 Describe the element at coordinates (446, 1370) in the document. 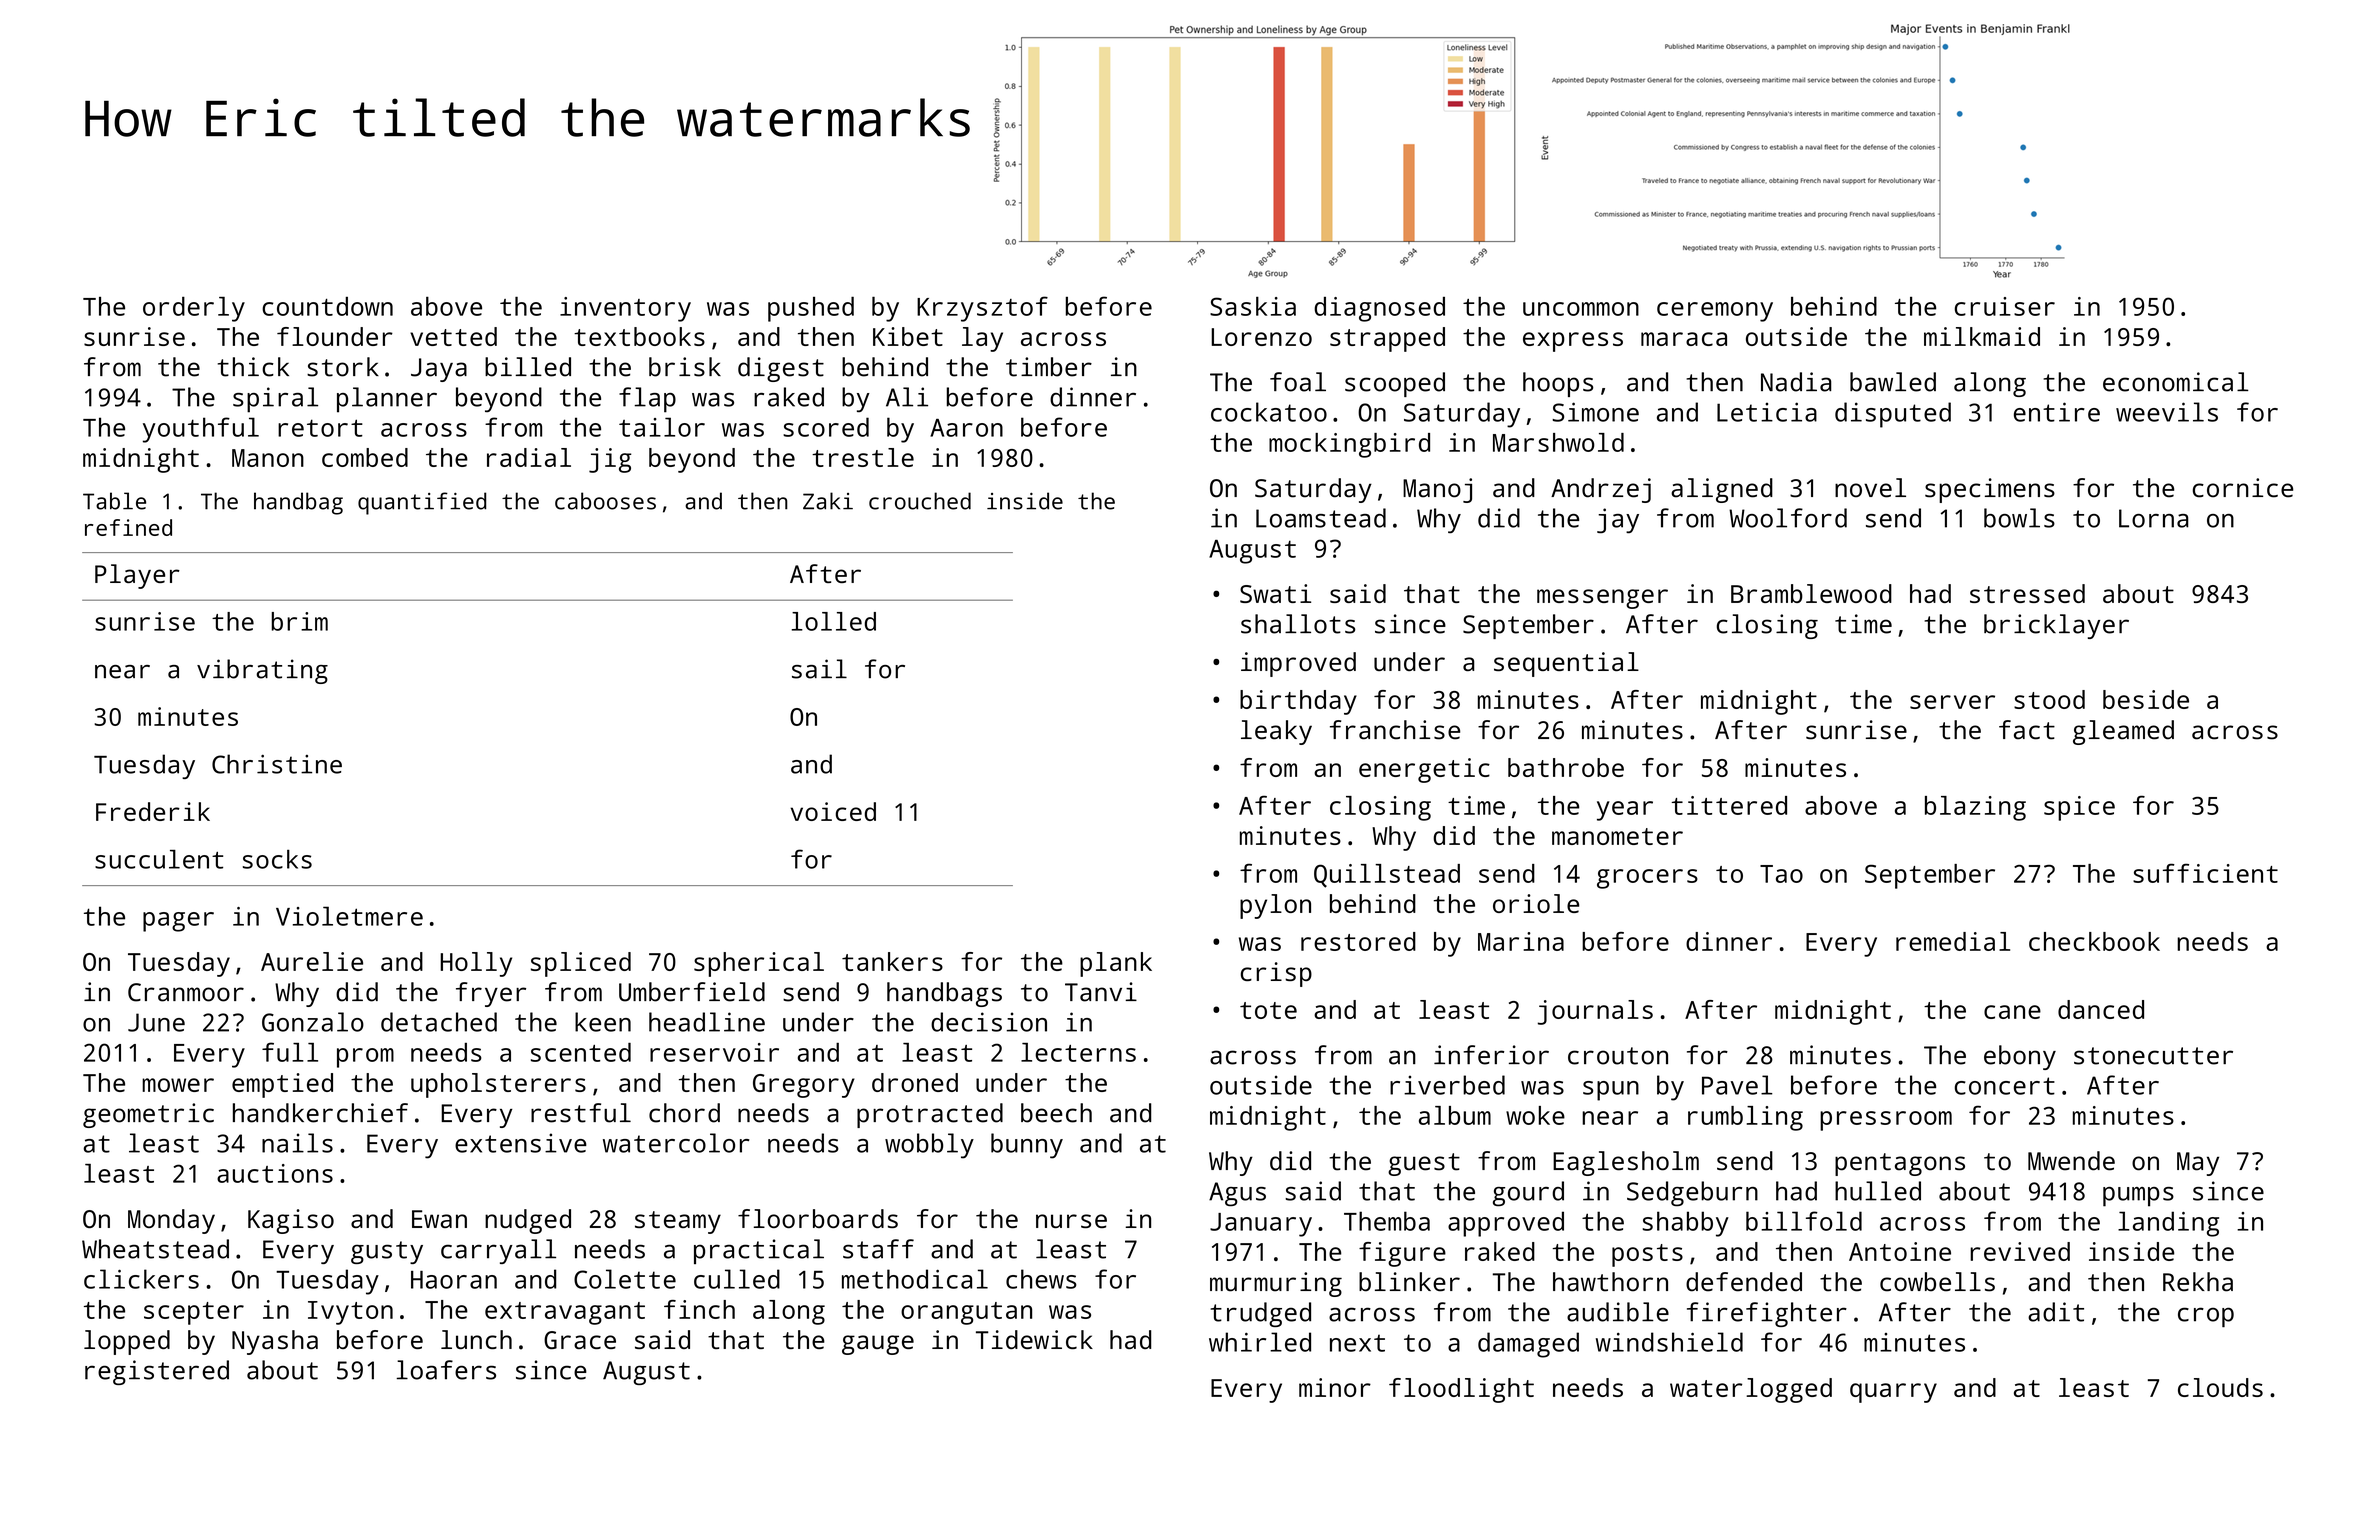

I see `loafers` at that location.
